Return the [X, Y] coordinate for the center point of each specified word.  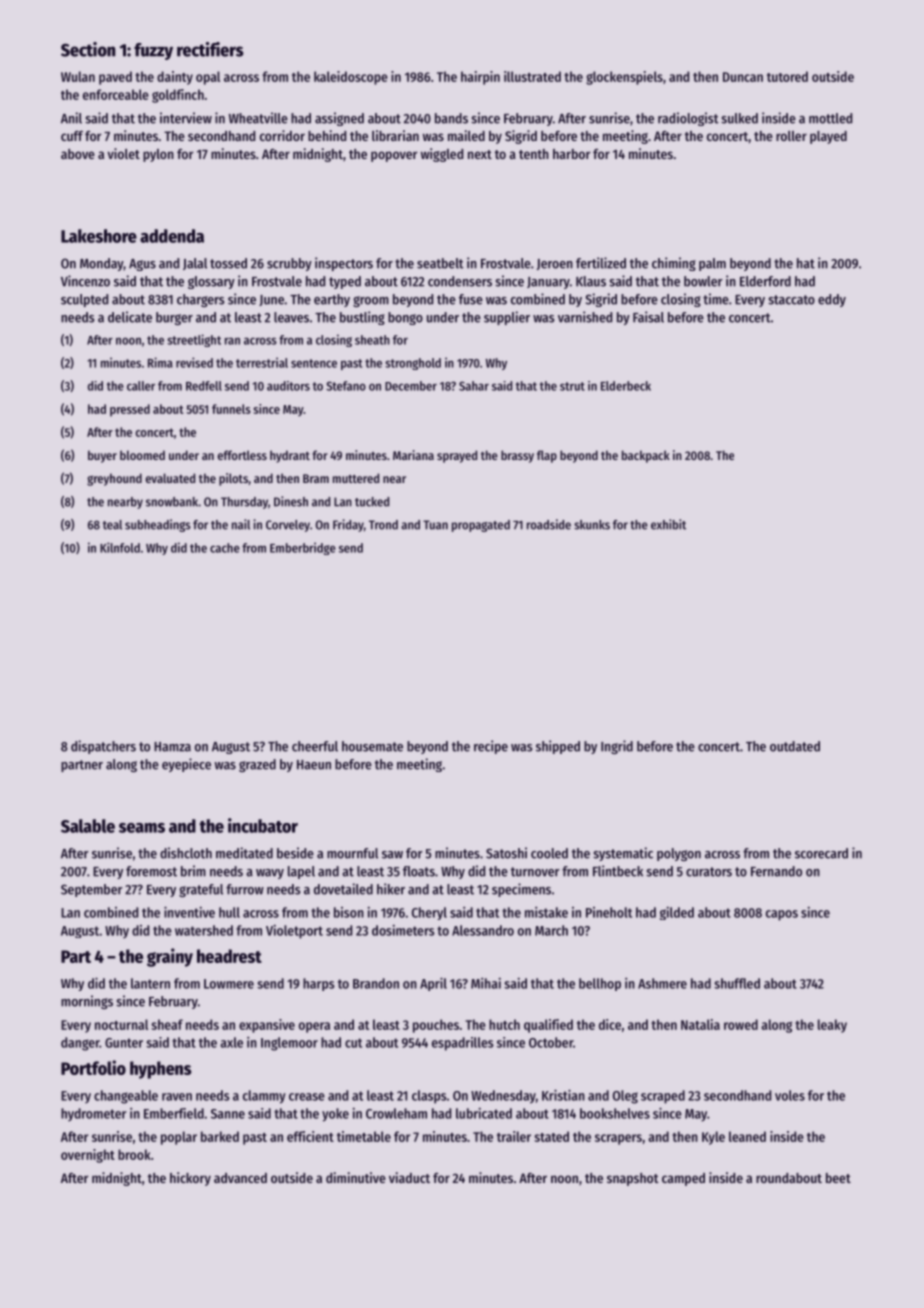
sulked [739, 118]
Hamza [172, 747]
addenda [172, 236]
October [551, 1042]
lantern [150, 983]
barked [220, 1136]
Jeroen [555, 264]
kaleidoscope [351, 78]
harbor [571, 154]
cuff [72, 136]
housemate [372, 746]
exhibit [668, 524]
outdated [795, 746]
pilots [233, 479]
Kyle [713, 1138]
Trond [383, 525]
